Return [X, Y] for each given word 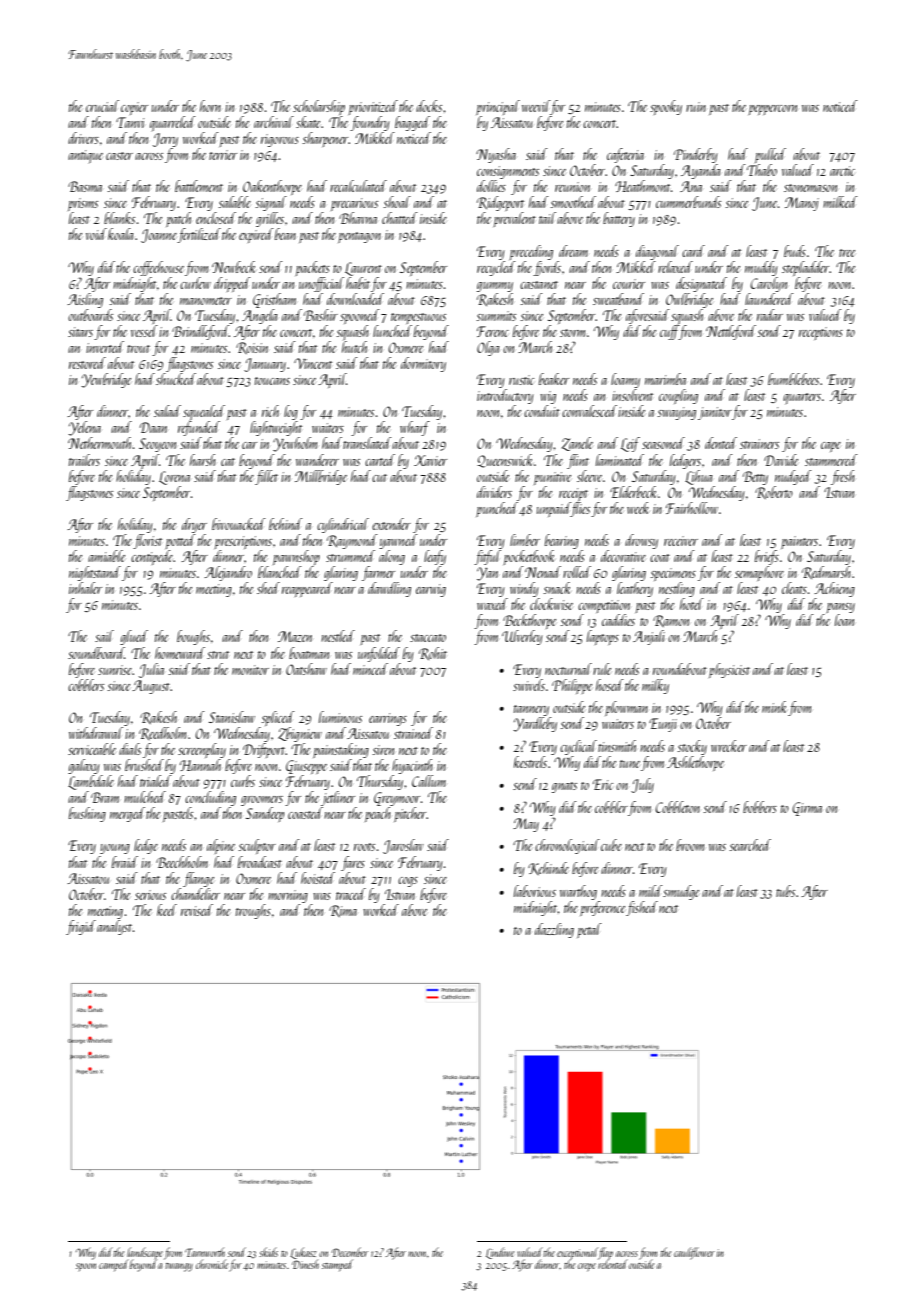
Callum [429, 781]
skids [268, 1252]
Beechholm [182, 862]
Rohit [433, 653]
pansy [840, 608]
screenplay [202, 750]
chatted [400, 218]
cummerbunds [688, 202]
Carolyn [769, 284]
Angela [259, 316]
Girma [807, 809]
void [96, 234]
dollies [491, 186]
